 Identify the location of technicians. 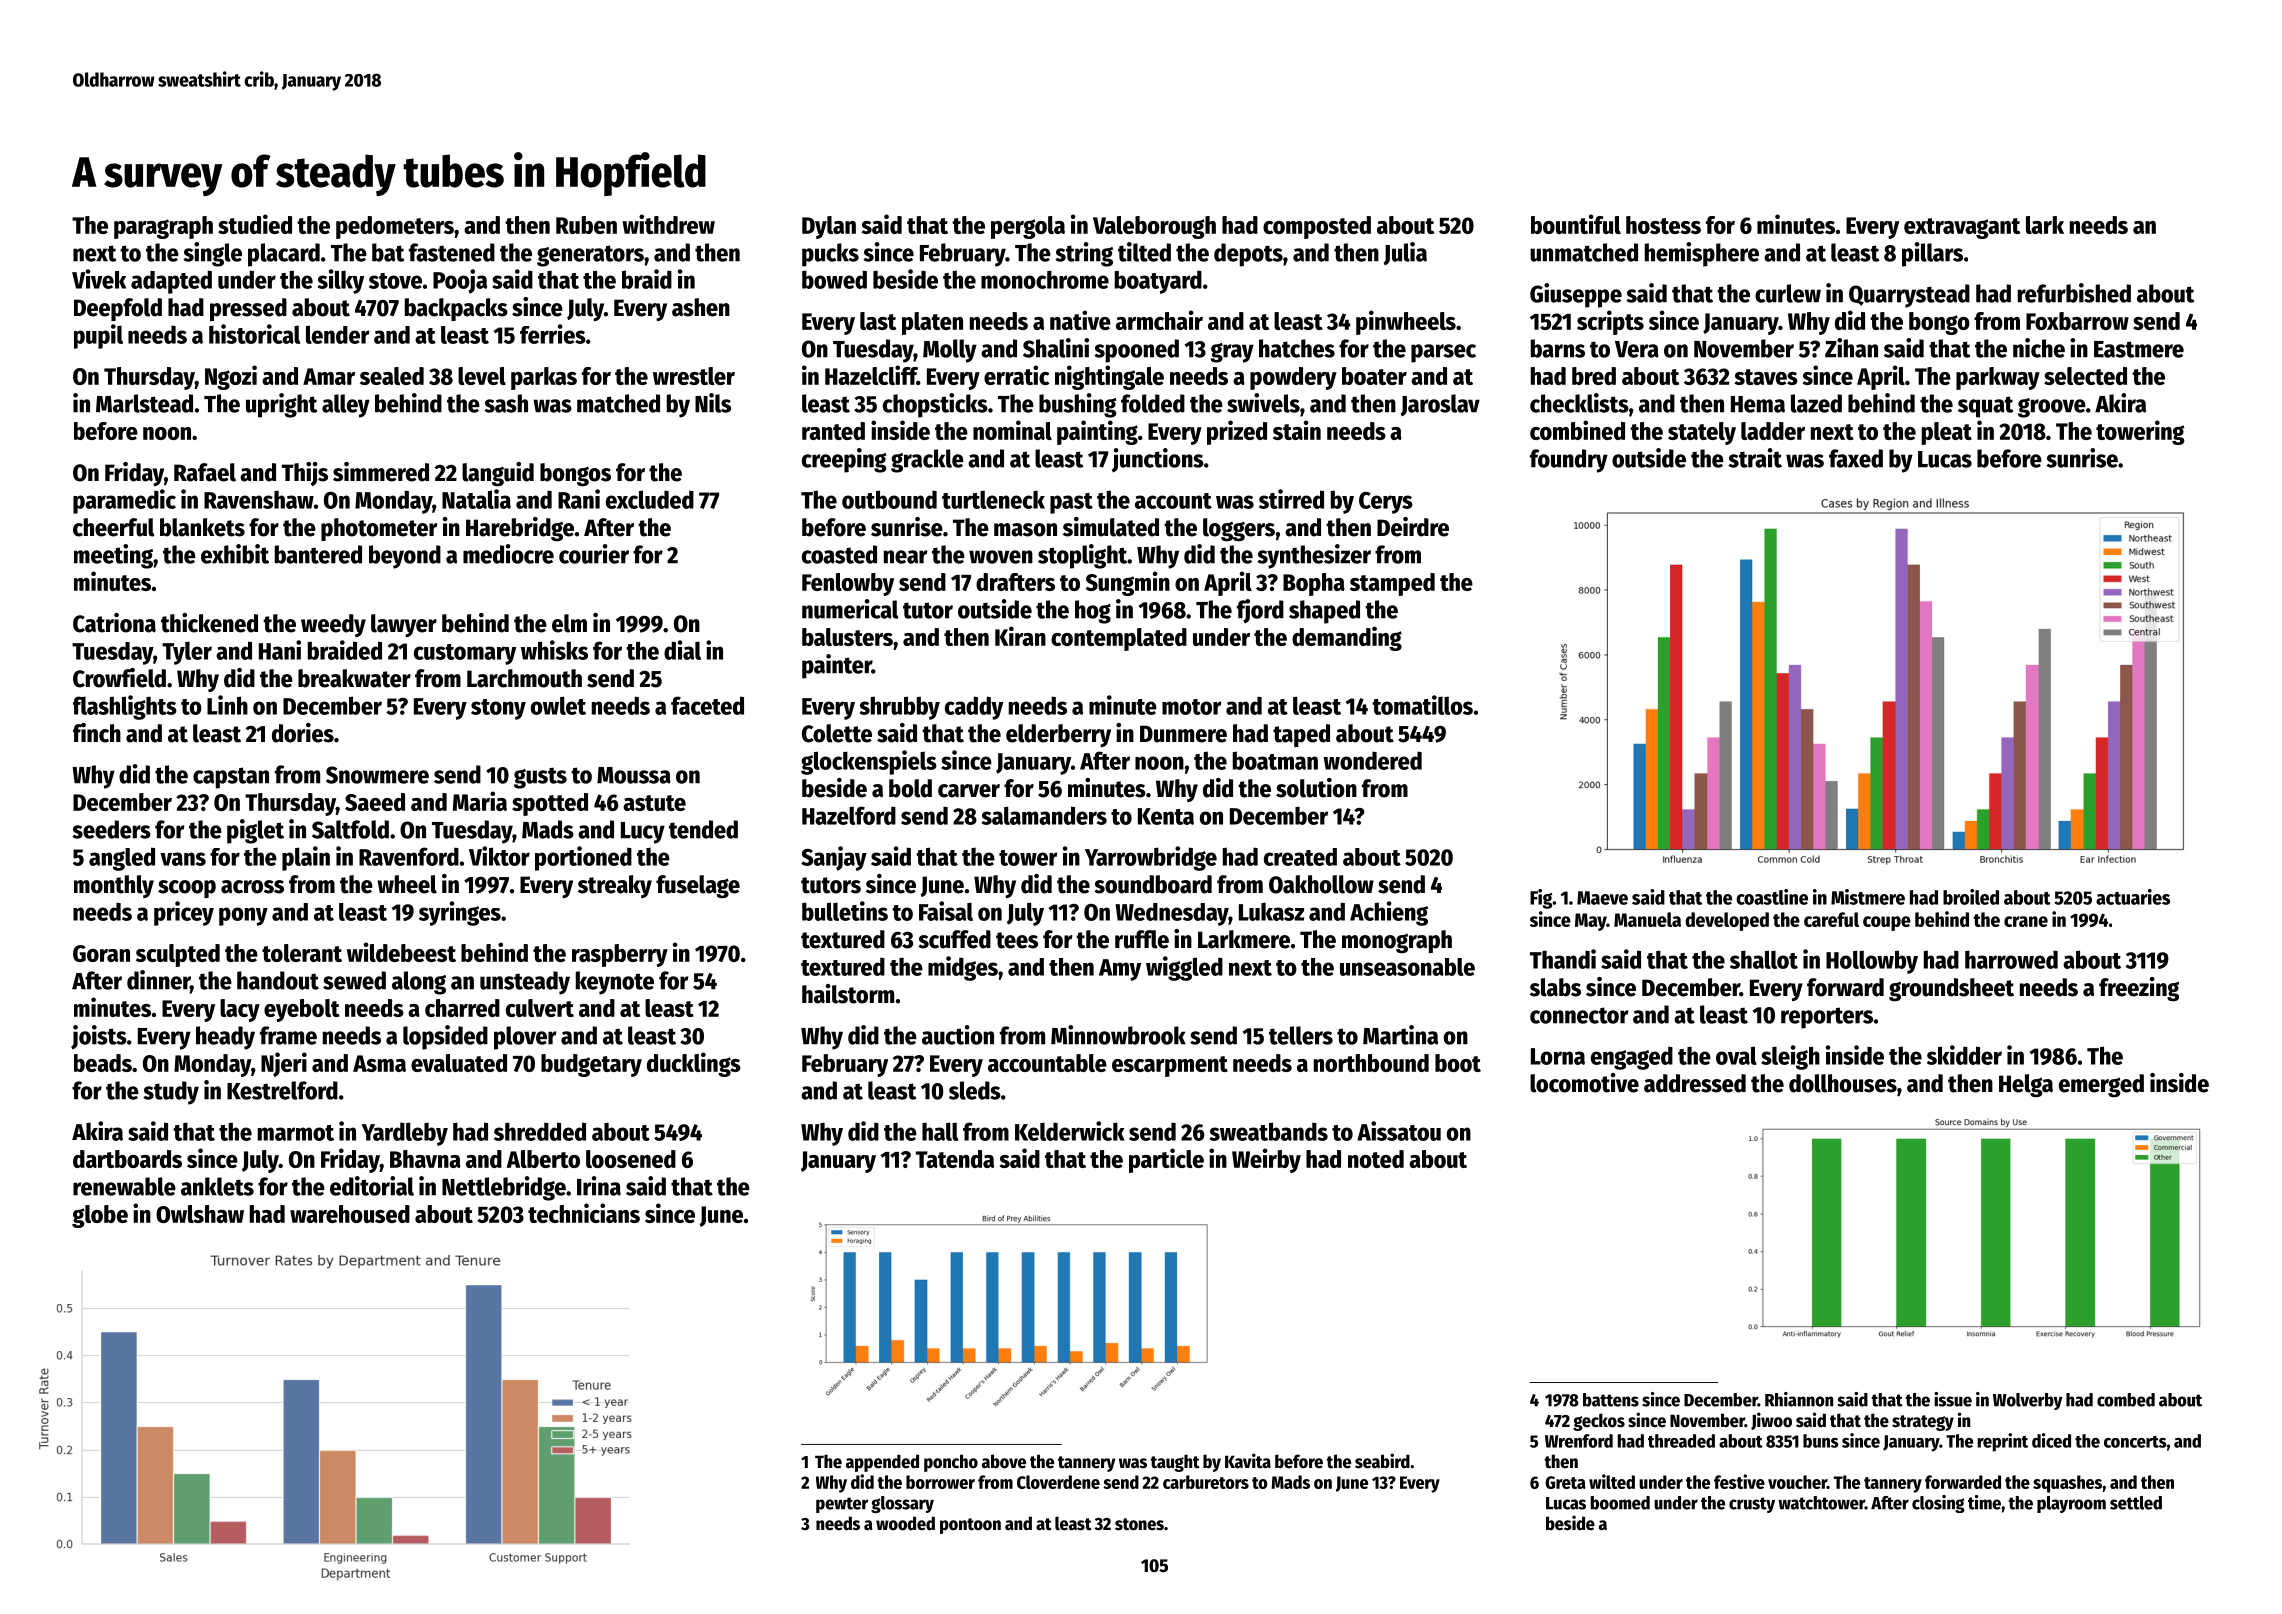
(584, 1213).
